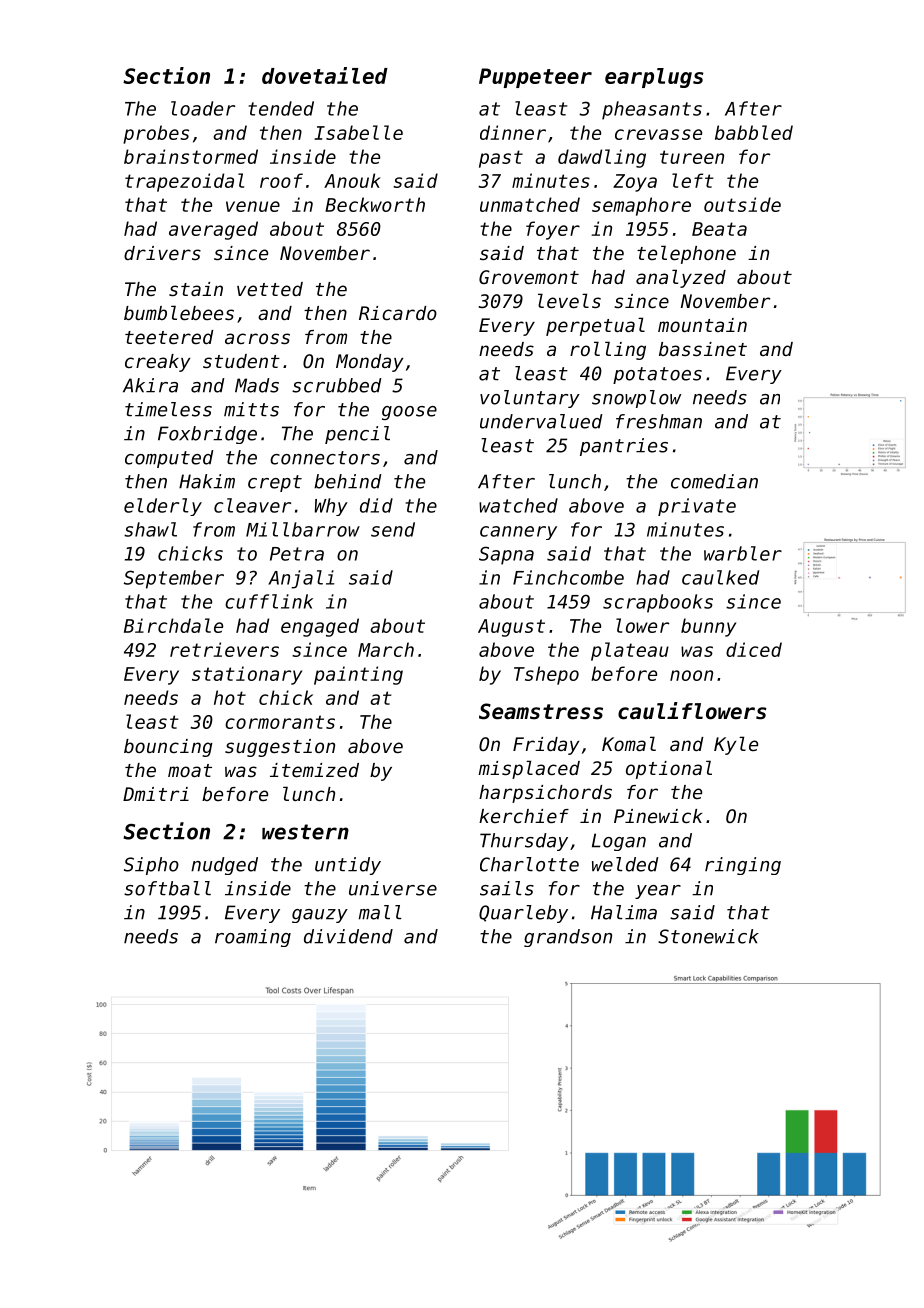 This document has height=1308, width=924. Describe the element at coordinates (714, 481) in the document. I see `comedian` at that location.
